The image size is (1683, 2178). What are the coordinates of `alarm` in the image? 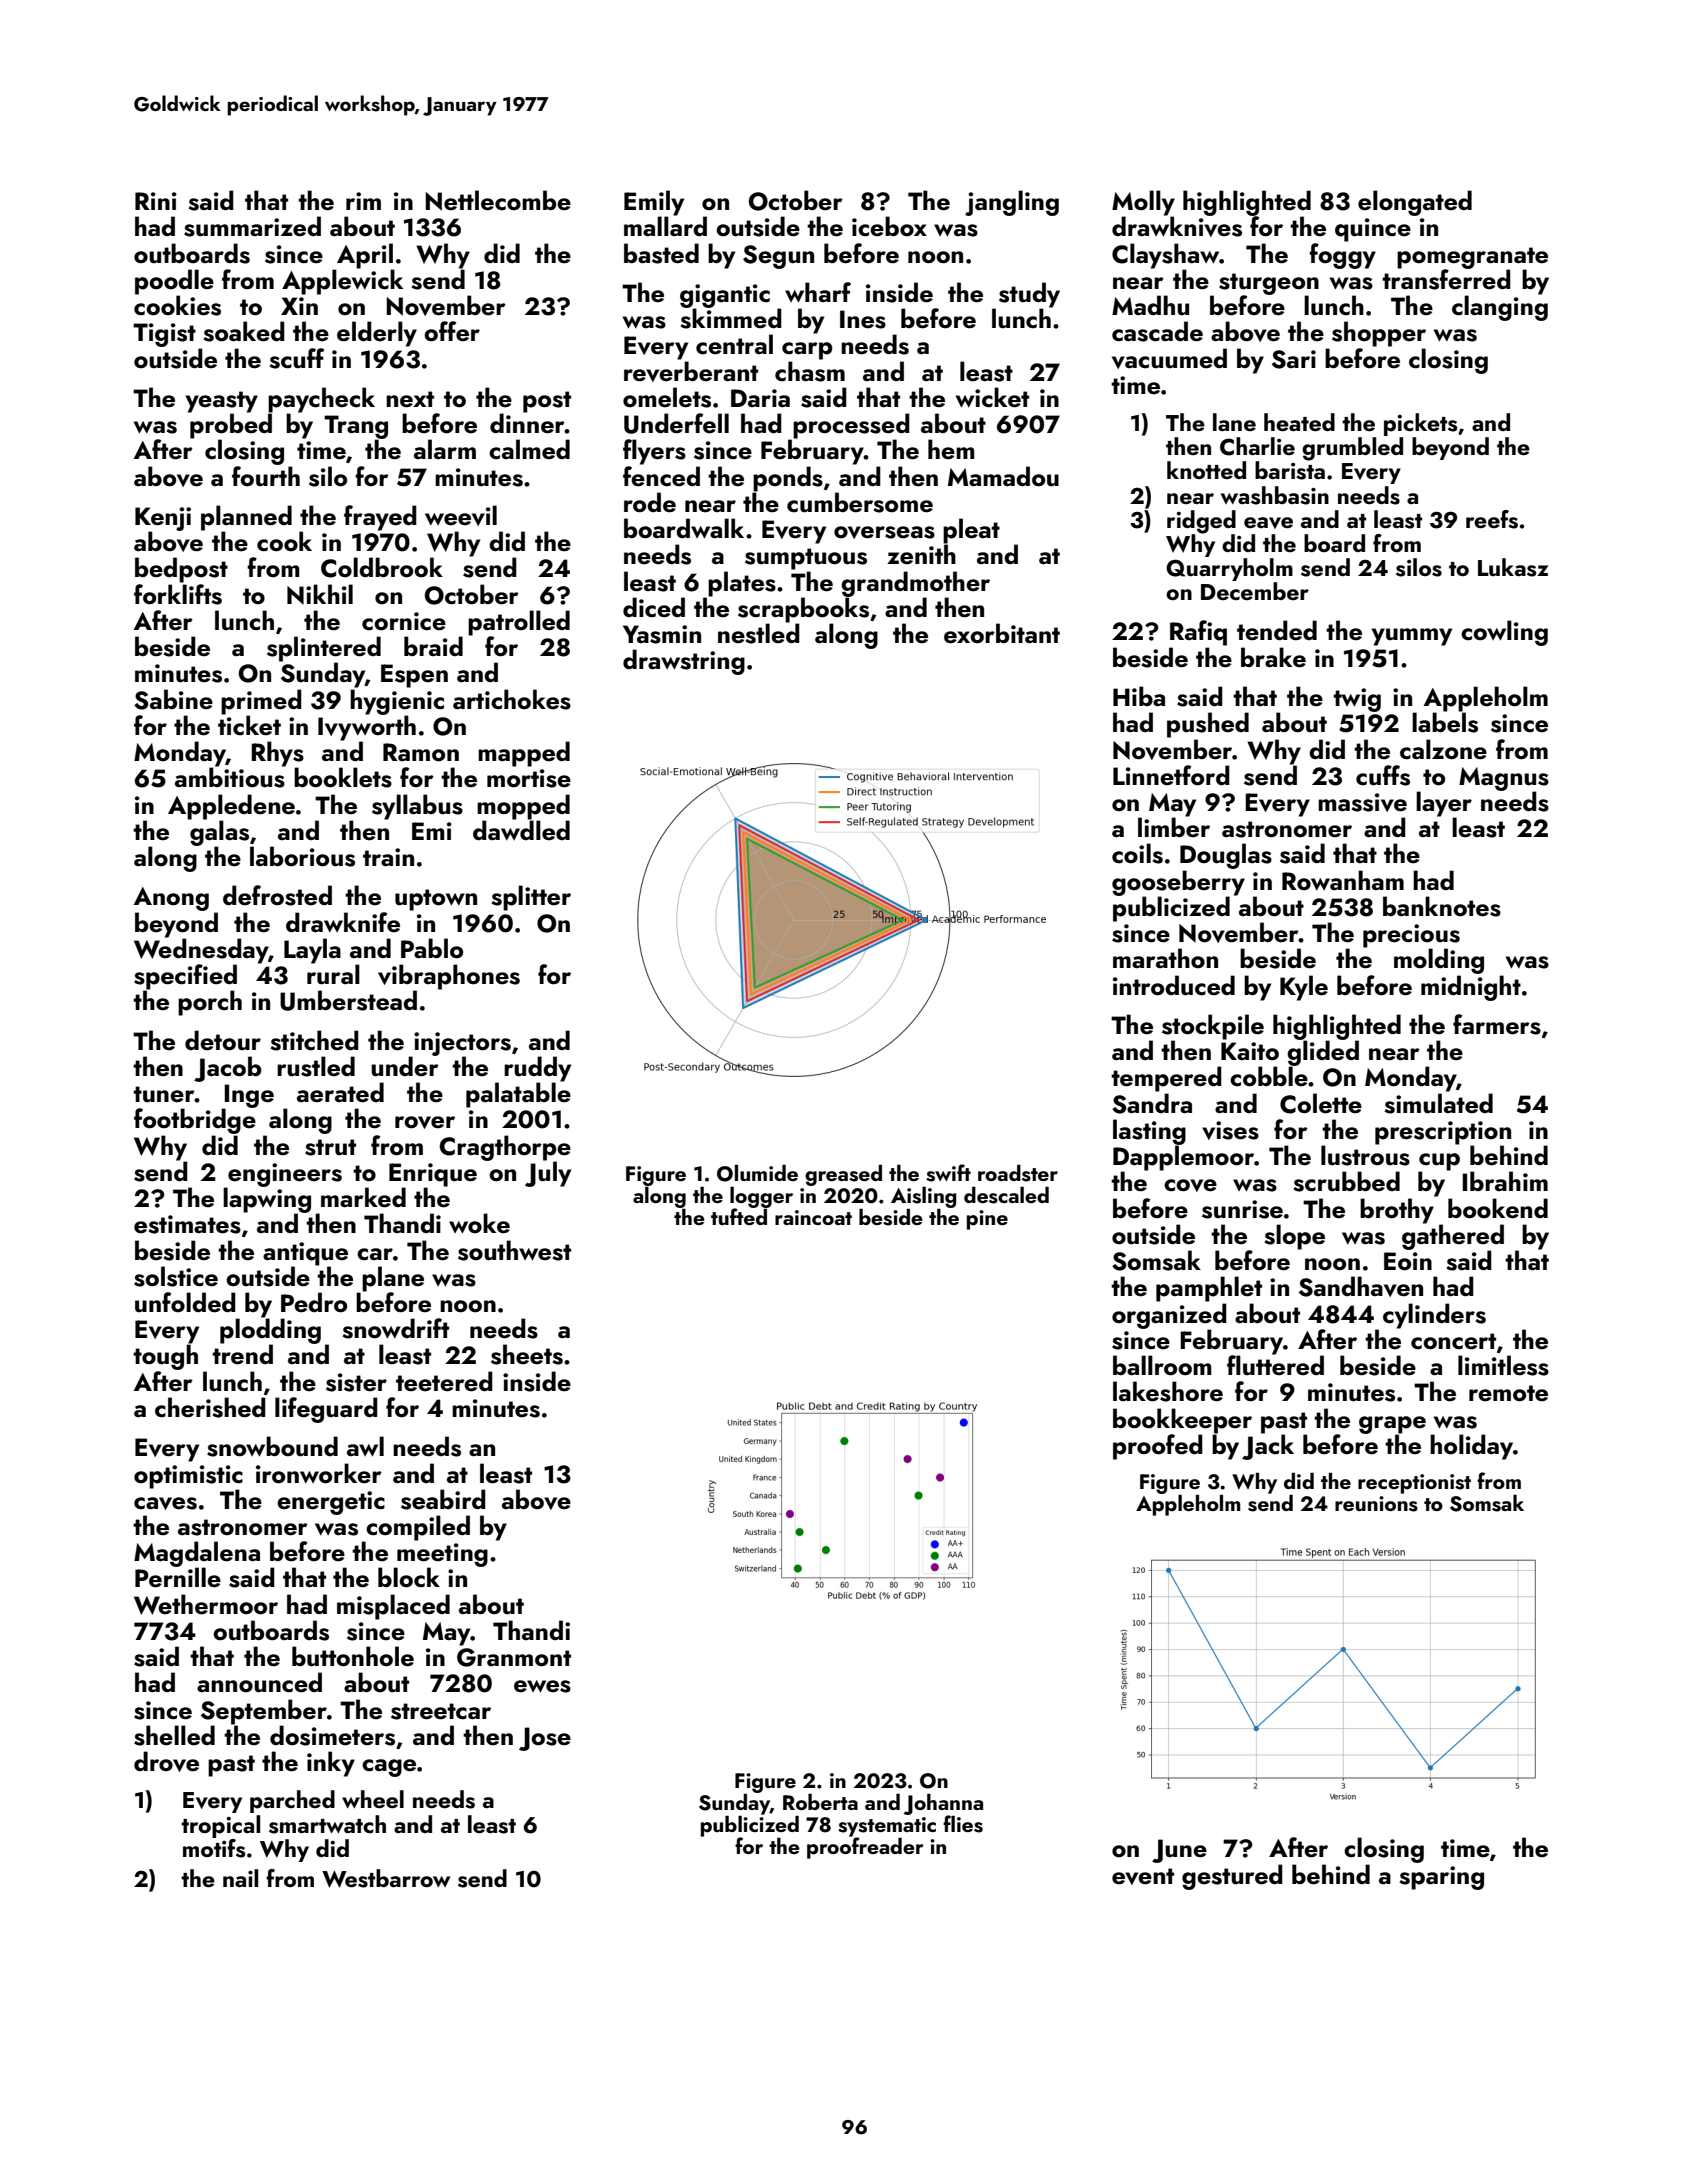 It's located at (445, 449).
